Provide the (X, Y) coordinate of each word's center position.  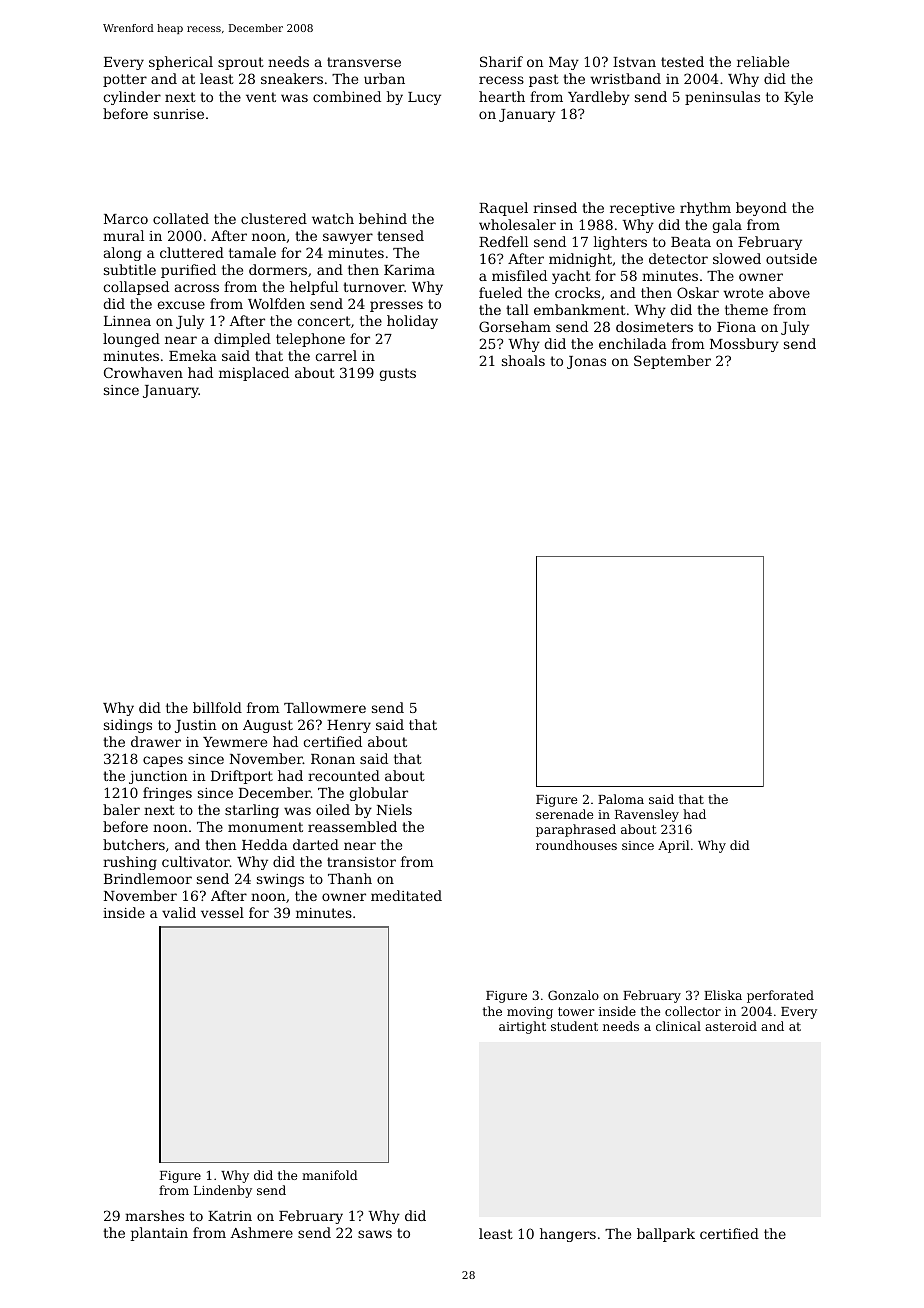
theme (746, 309)
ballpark (666, 1235)
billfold (217, 707)
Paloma (621, 799)
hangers (568, 1235)
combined (347, 96)
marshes (154, 1215)
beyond (761, 209)
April (674, 846)
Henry (349, 726)
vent (261, 97)
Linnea (127, 321)
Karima (409, 270)
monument (265, 827)
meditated (406, 895)
